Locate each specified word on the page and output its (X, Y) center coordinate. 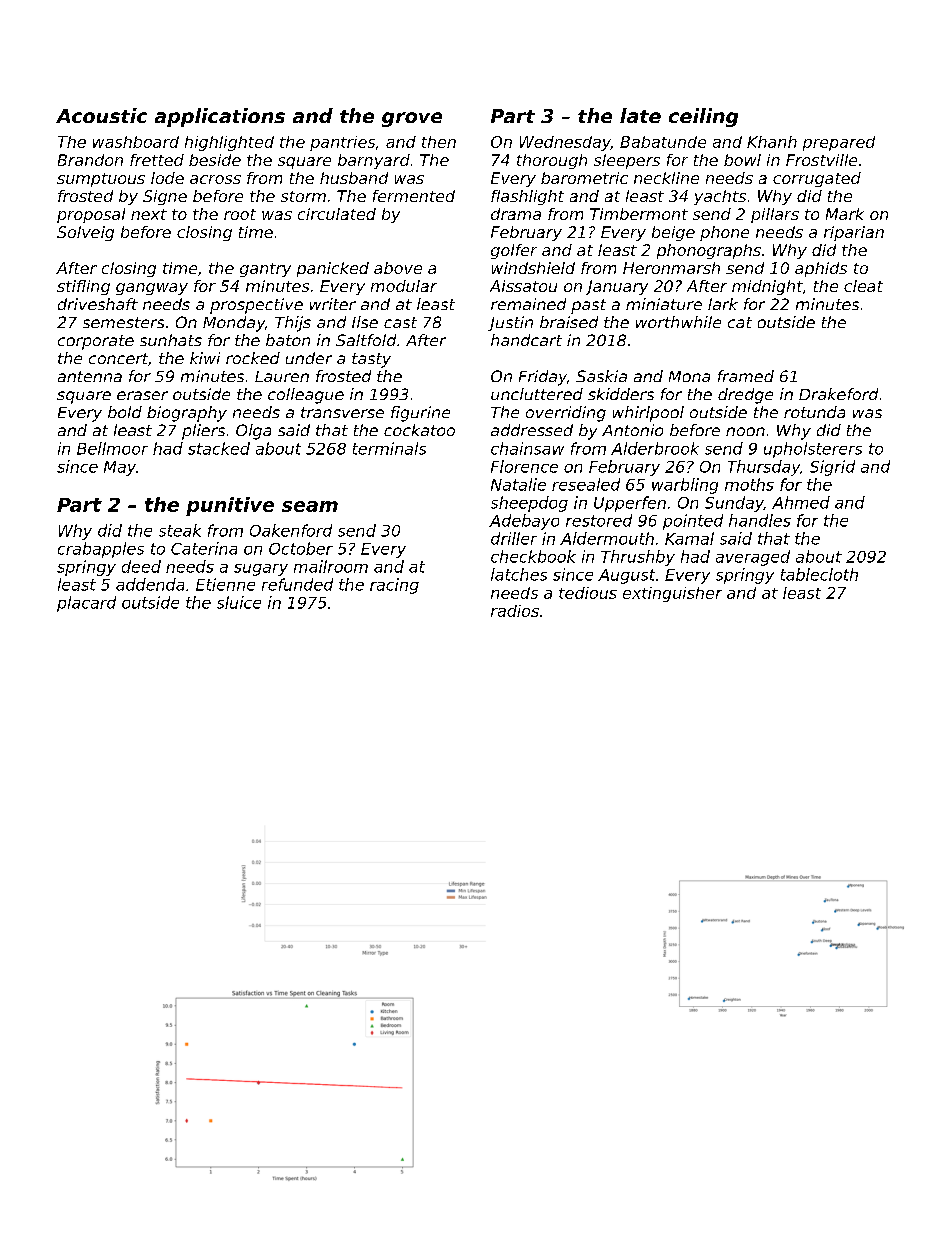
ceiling (703, 117)
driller (514, 538)
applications (220, 117)
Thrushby (638, 558)
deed (141, 566)
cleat (863, 286)
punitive (230, 506)
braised (569, 322)
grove (412, 119)
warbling (685, 486)
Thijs (293, 324)
